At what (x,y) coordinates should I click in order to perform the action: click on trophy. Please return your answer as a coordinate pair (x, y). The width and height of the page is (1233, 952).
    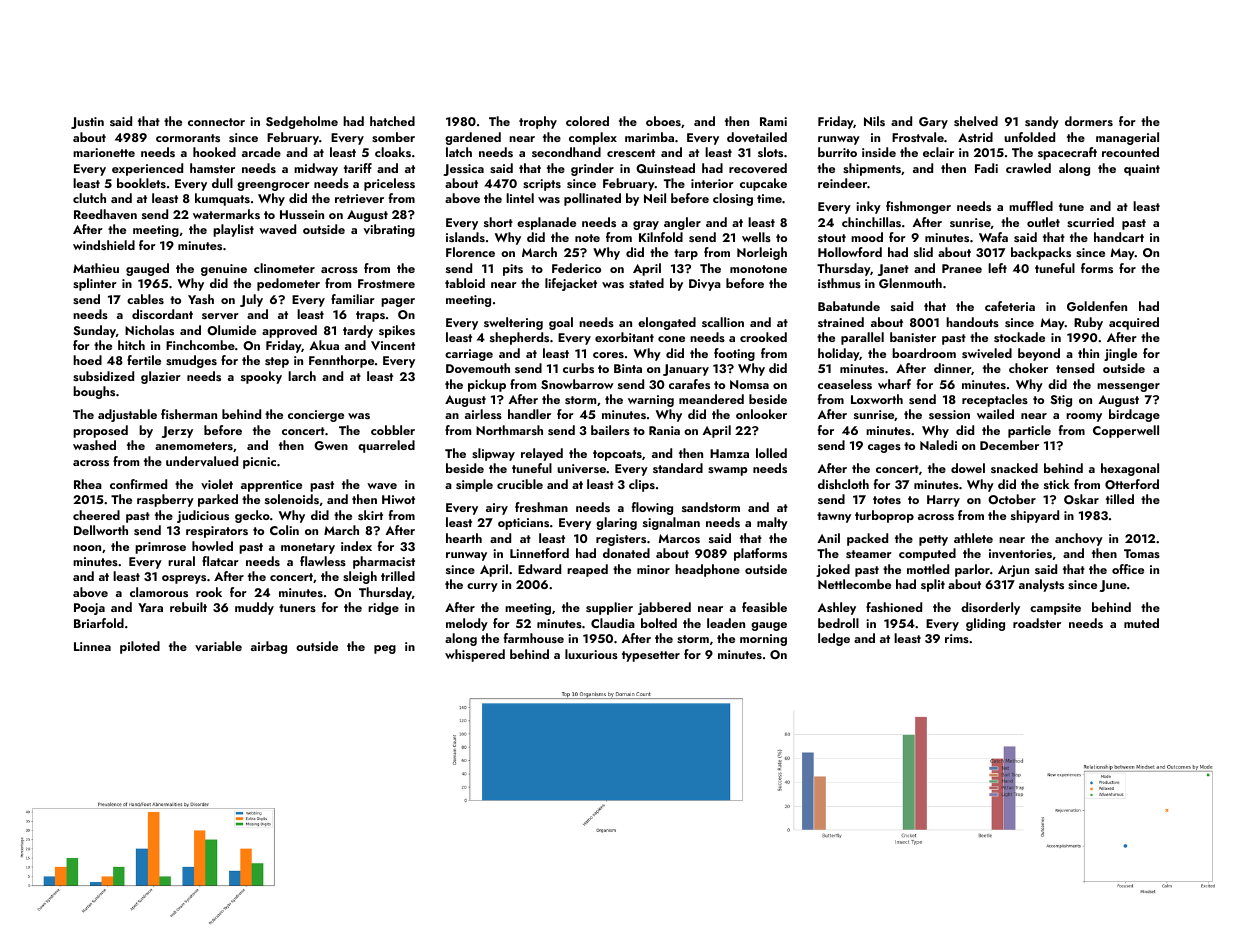
    Looking at the image, I should click on (538, 122).
